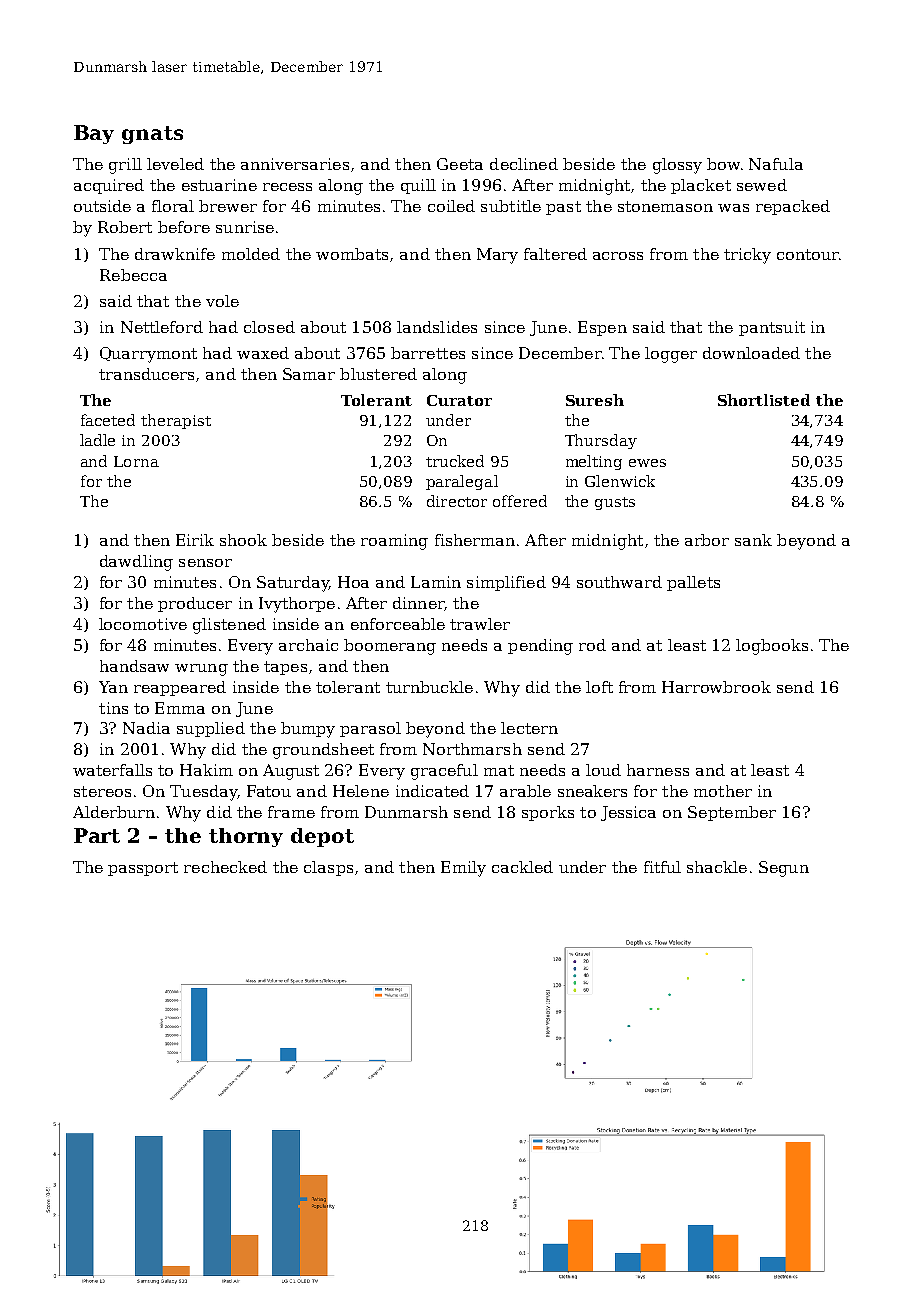 This image has width=924, height=1311. I want to click on glossy, so click(677, 166).
